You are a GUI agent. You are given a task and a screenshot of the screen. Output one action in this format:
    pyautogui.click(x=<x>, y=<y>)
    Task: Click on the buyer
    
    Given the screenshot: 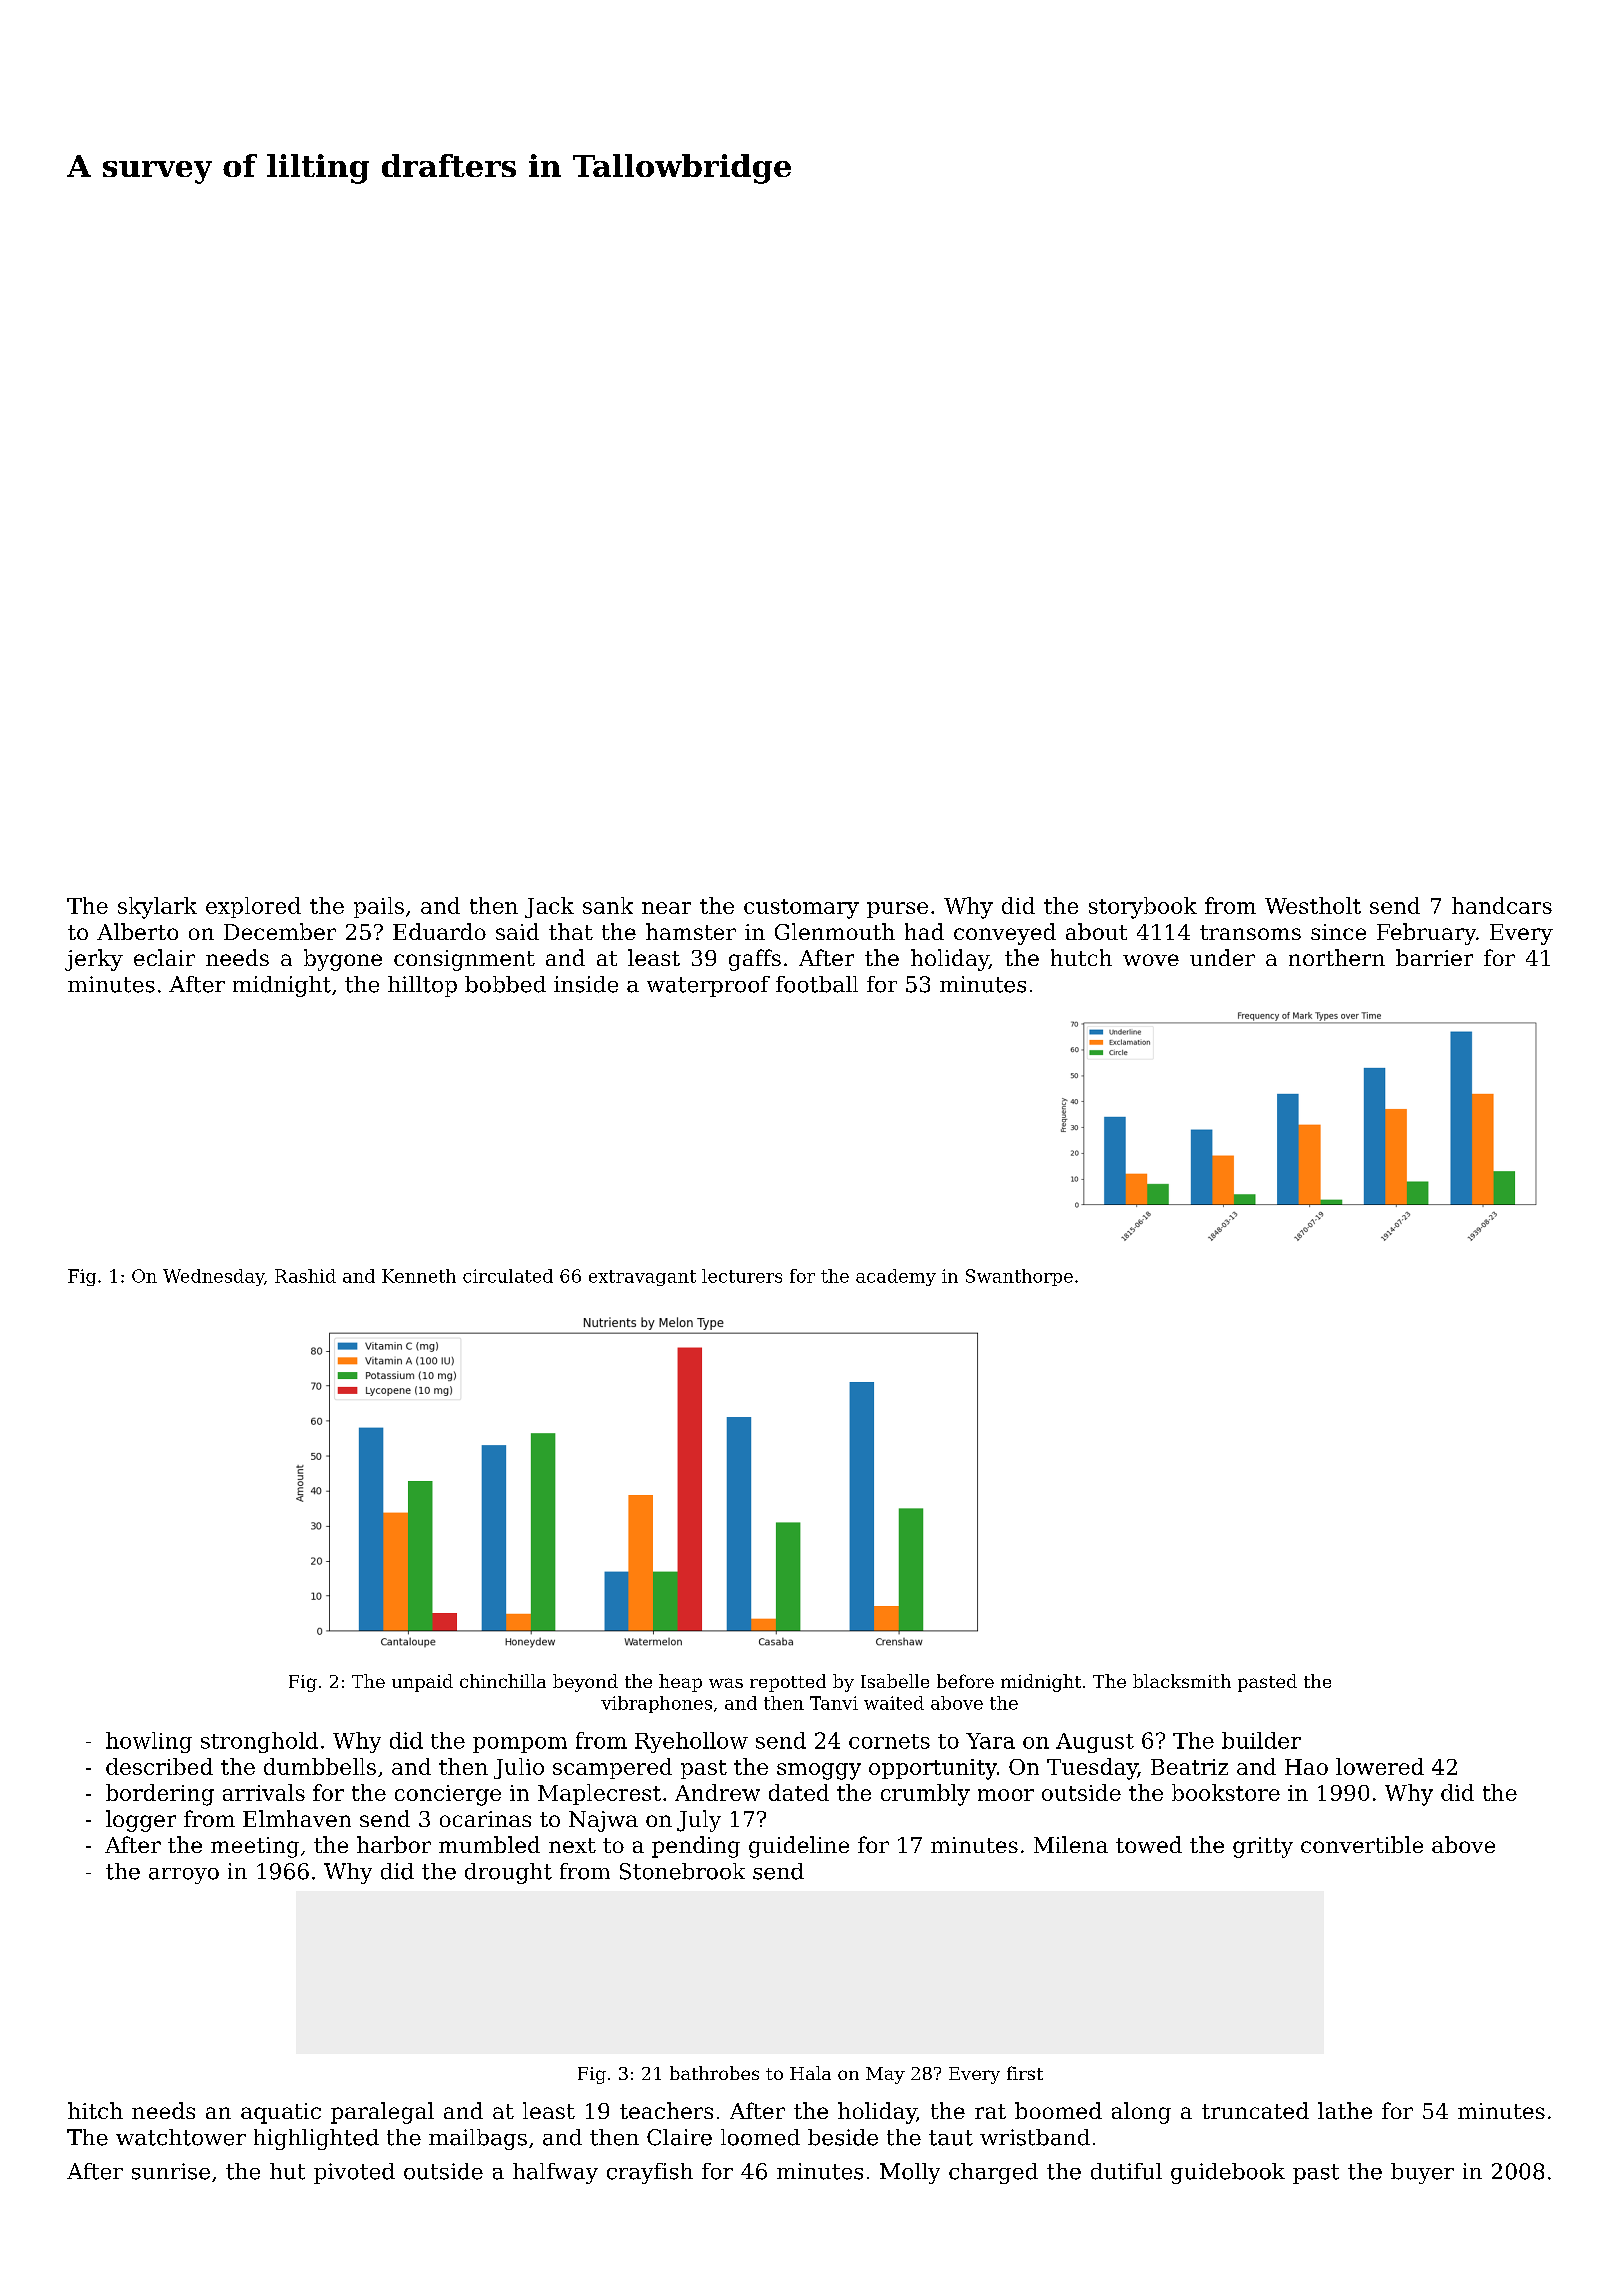 What is the action you would take?
    pyautogui.click(x=1422, y=2173)
